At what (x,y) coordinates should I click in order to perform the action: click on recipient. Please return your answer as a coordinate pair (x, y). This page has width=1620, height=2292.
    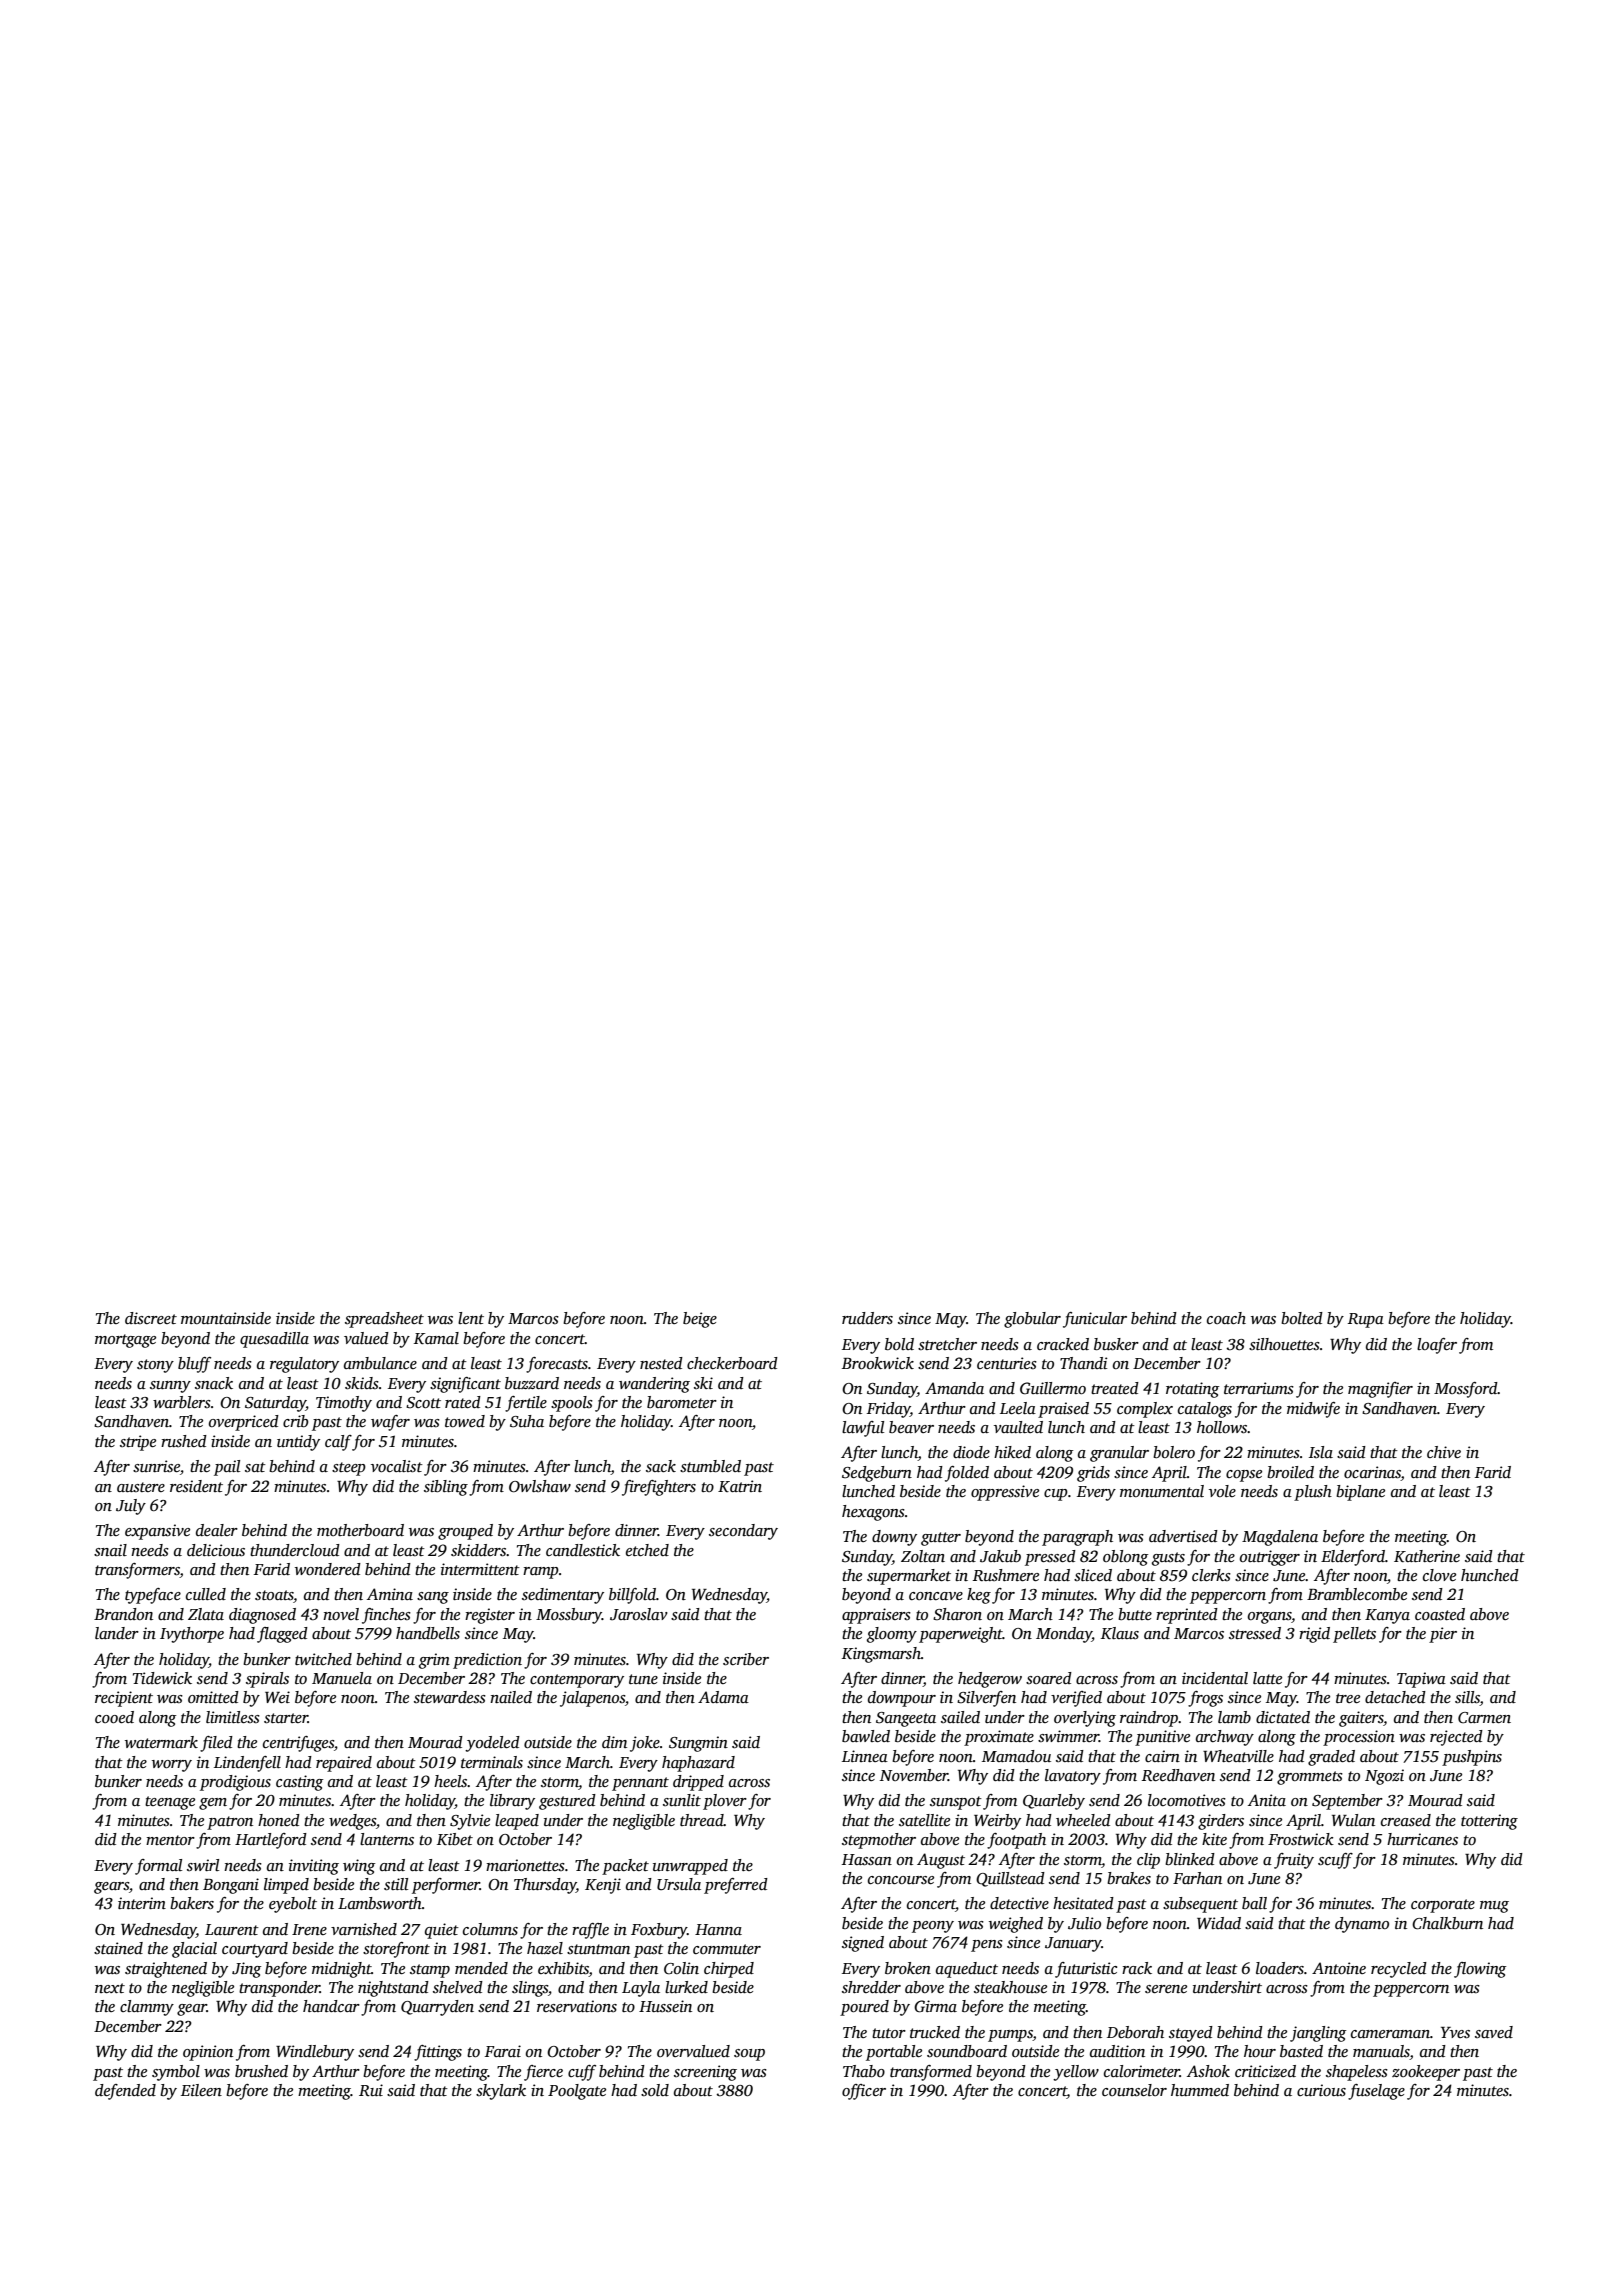
    Looking at the image, I should click on (124, 1699).
